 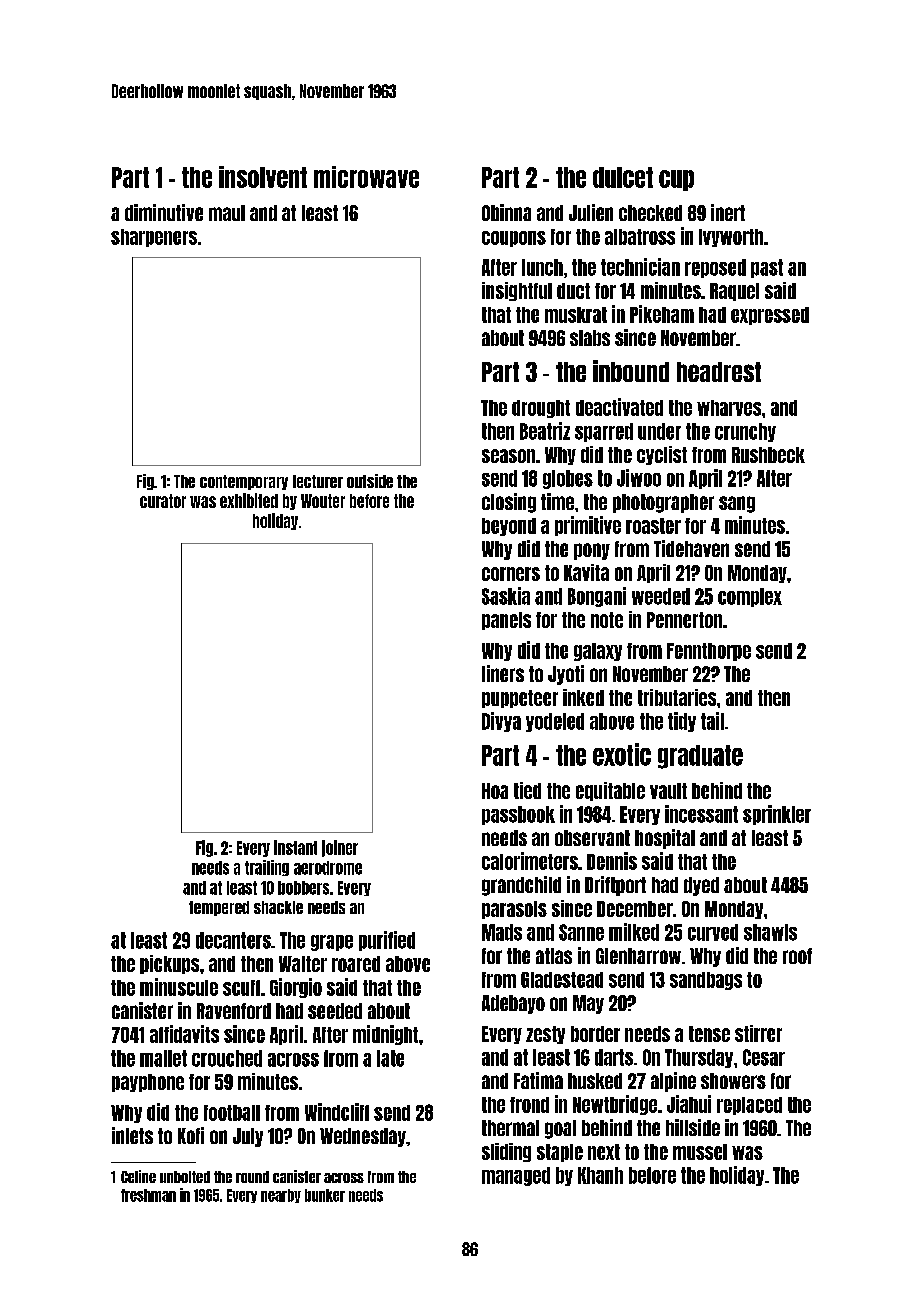 I want to click on Mads, so click(x=502, y=932).
